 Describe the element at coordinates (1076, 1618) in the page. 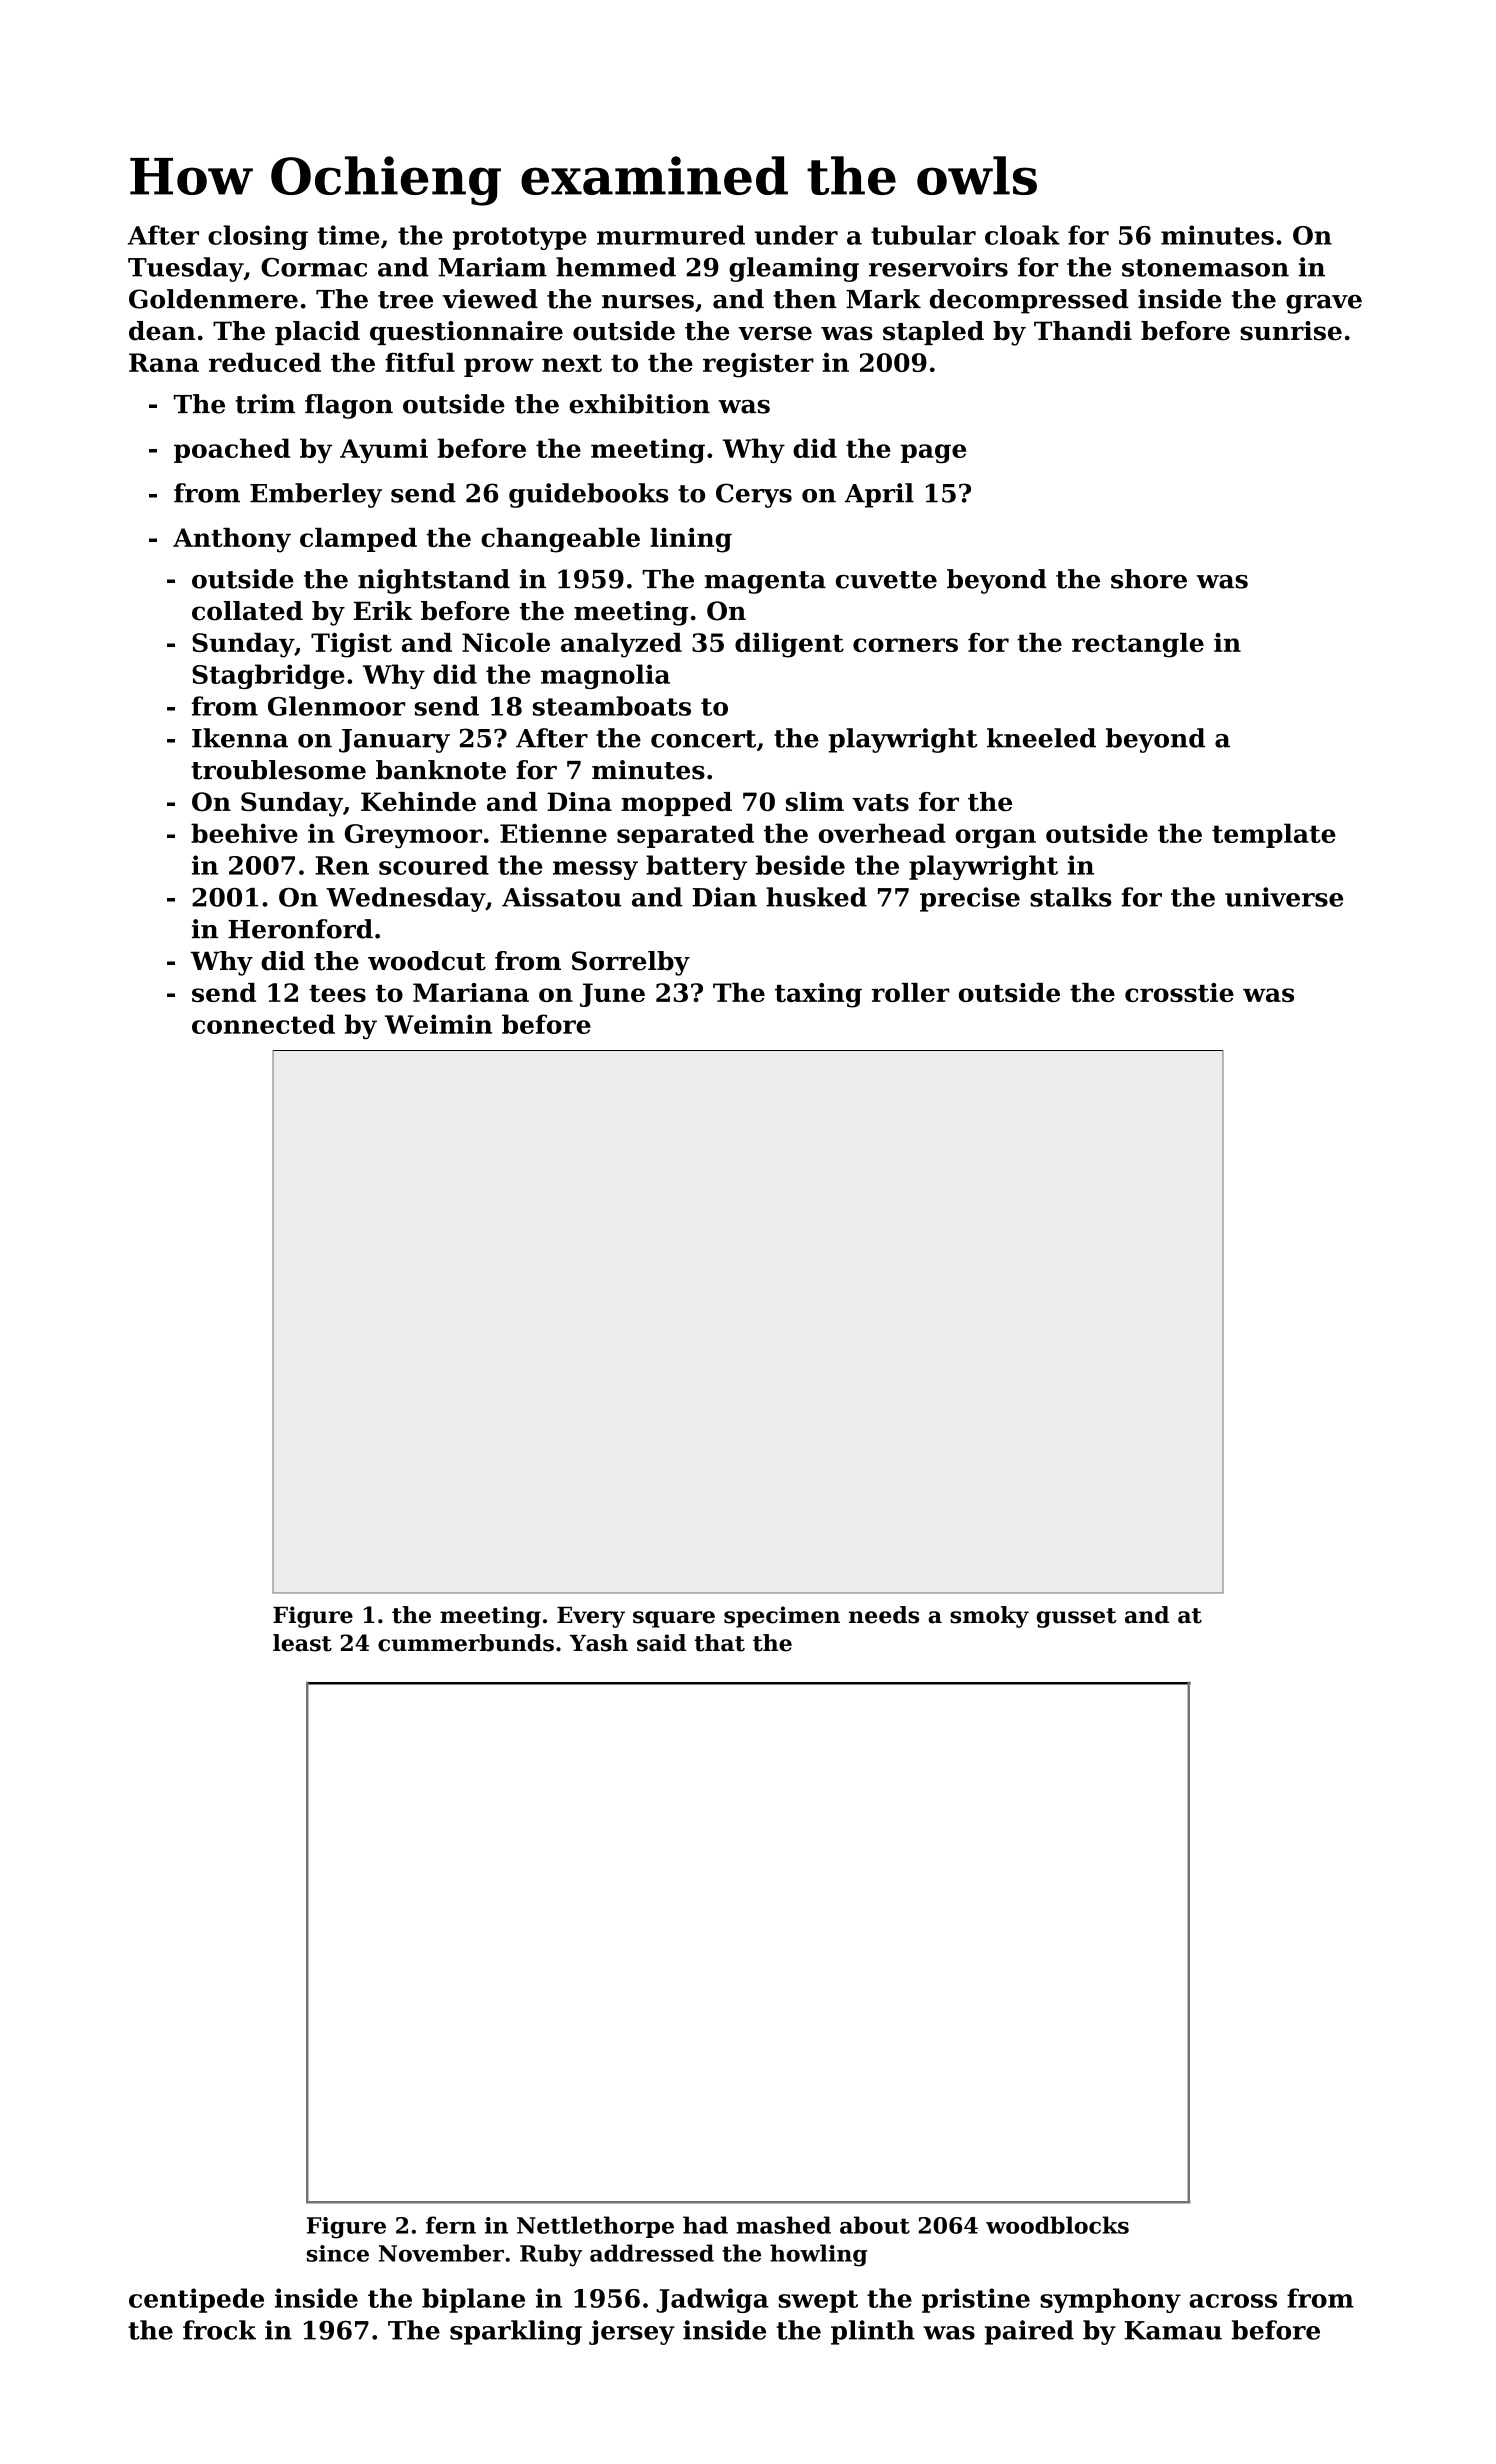

I see `gusset` at that location.
